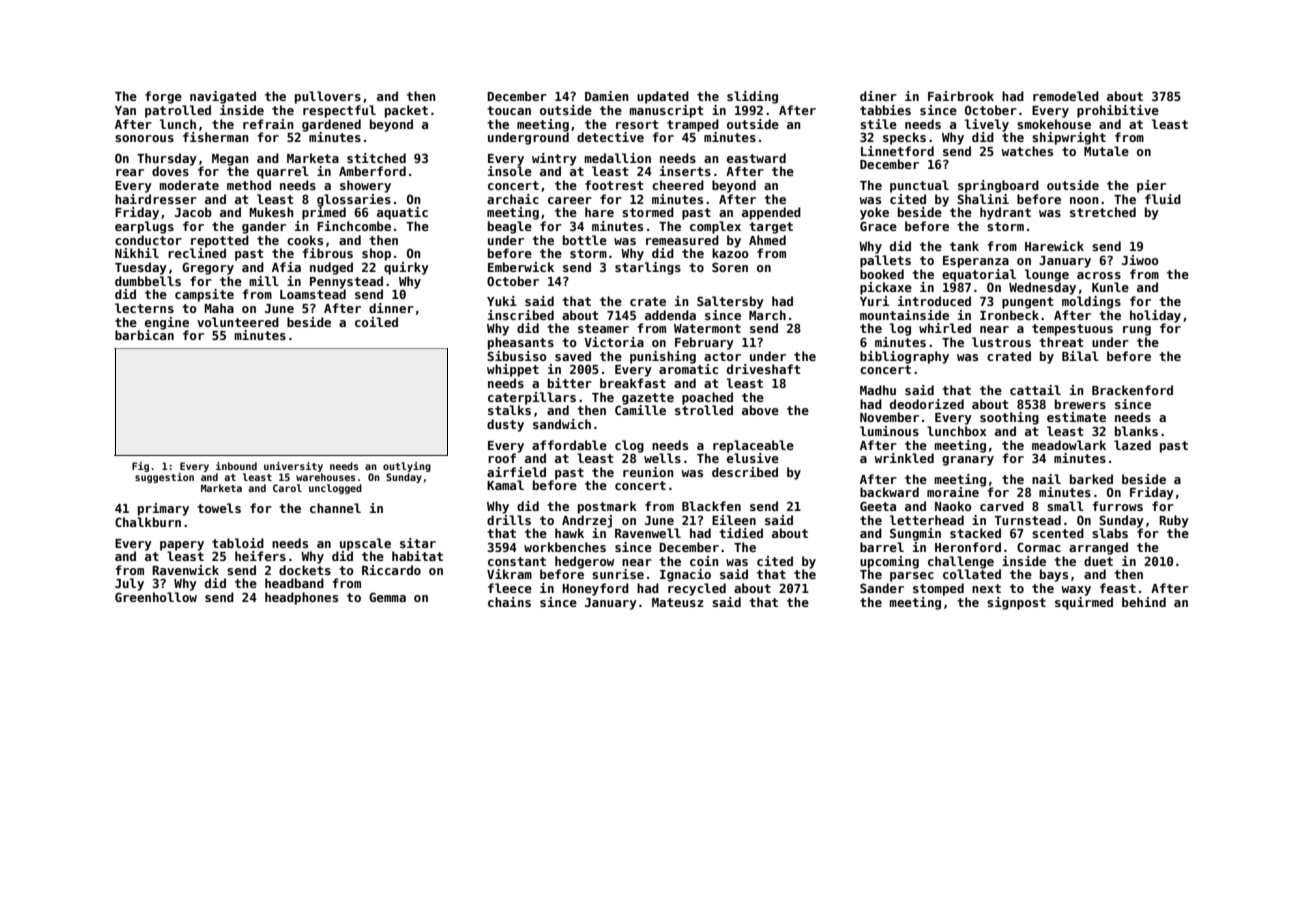  Describe the element at coordinates (286, 267) in the page. I see `Afia` at that location.
